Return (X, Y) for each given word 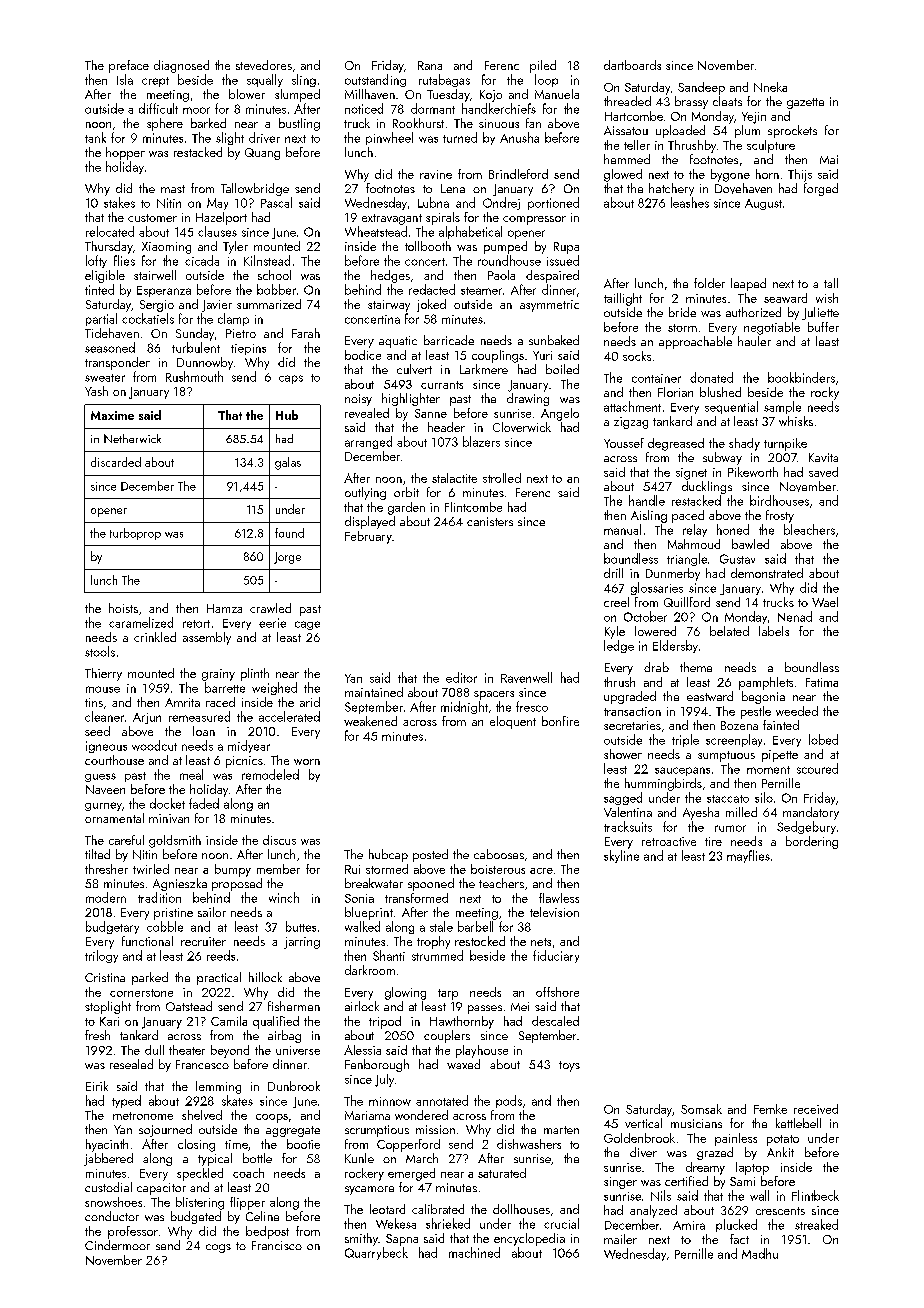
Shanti (389, 955)
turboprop (135, 534)
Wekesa (396, 1223)
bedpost (267, 1232)
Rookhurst (418, 123)
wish (827, 298)
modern (106, 897)
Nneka (770, 87)
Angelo (560, 414)
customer (152, 218)
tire (713, 841)
